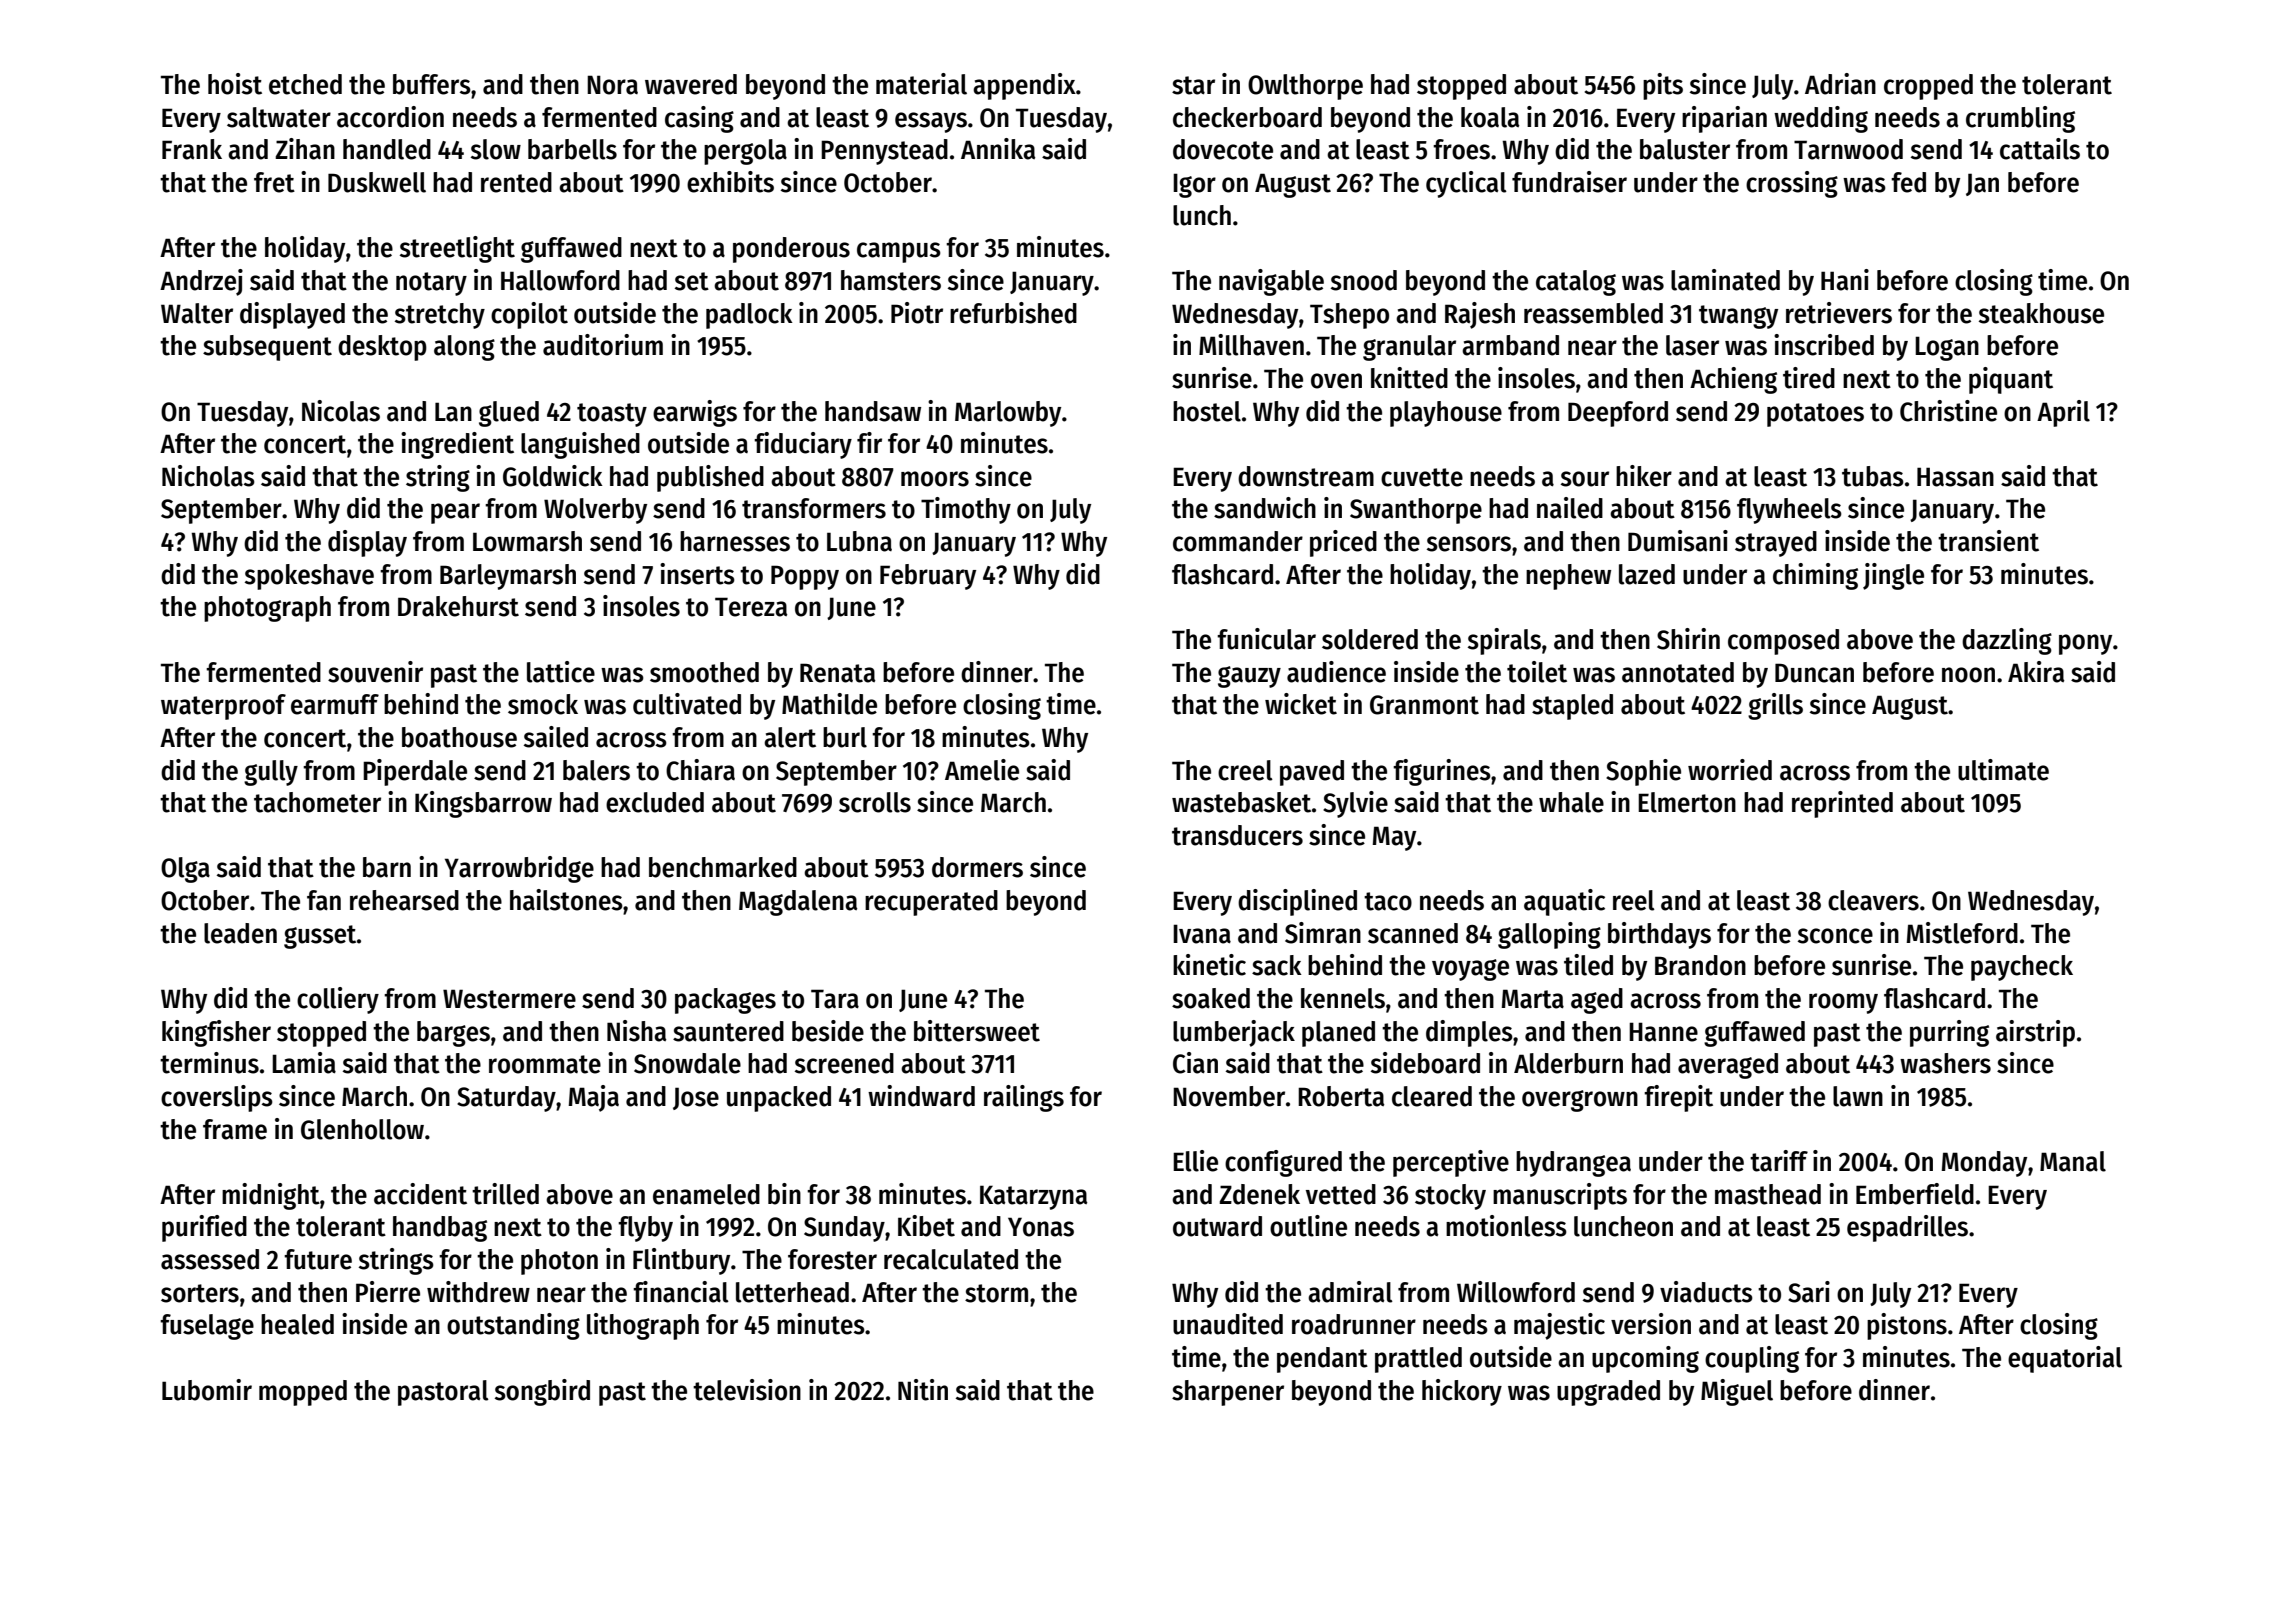  What do you see at coordinates (267, 609) in the screenshot?
I see `photograph` at bounding box center [267, 609].
